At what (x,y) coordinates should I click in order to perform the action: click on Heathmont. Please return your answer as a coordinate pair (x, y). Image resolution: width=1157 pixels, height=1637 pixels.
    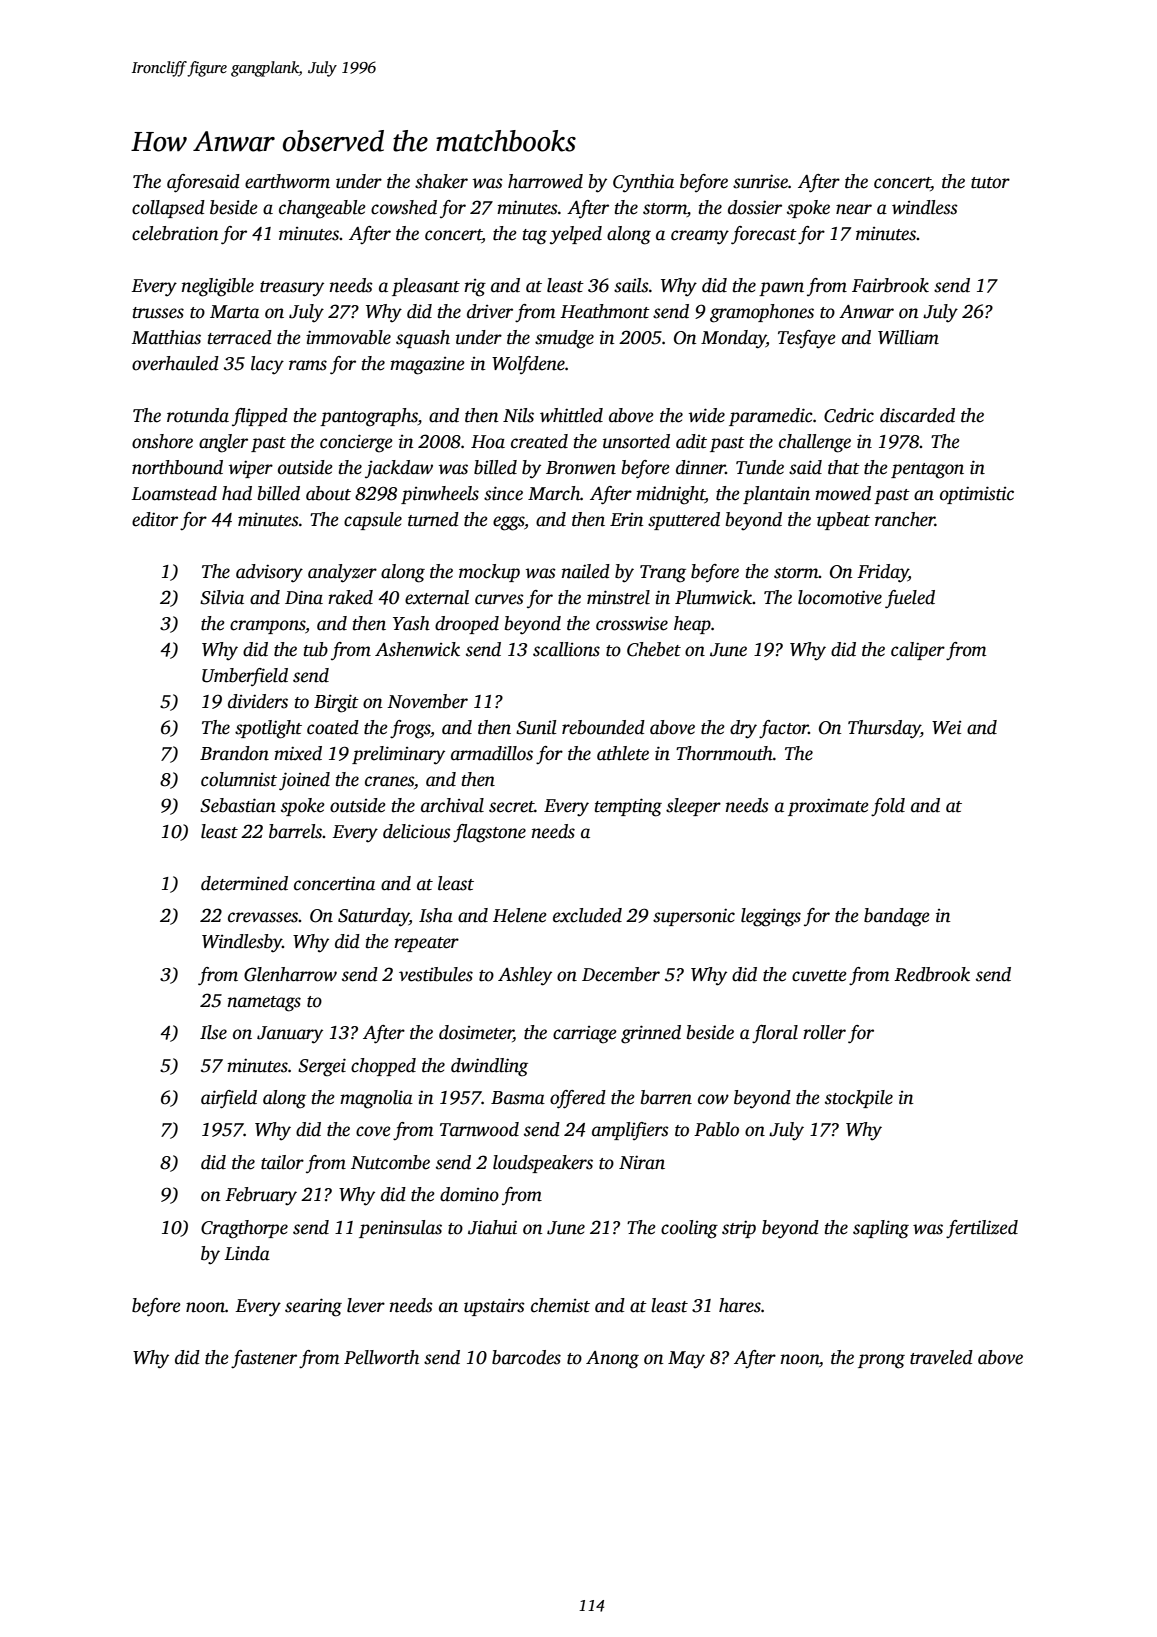
    Looking at the image, I should click on (605, 311).
